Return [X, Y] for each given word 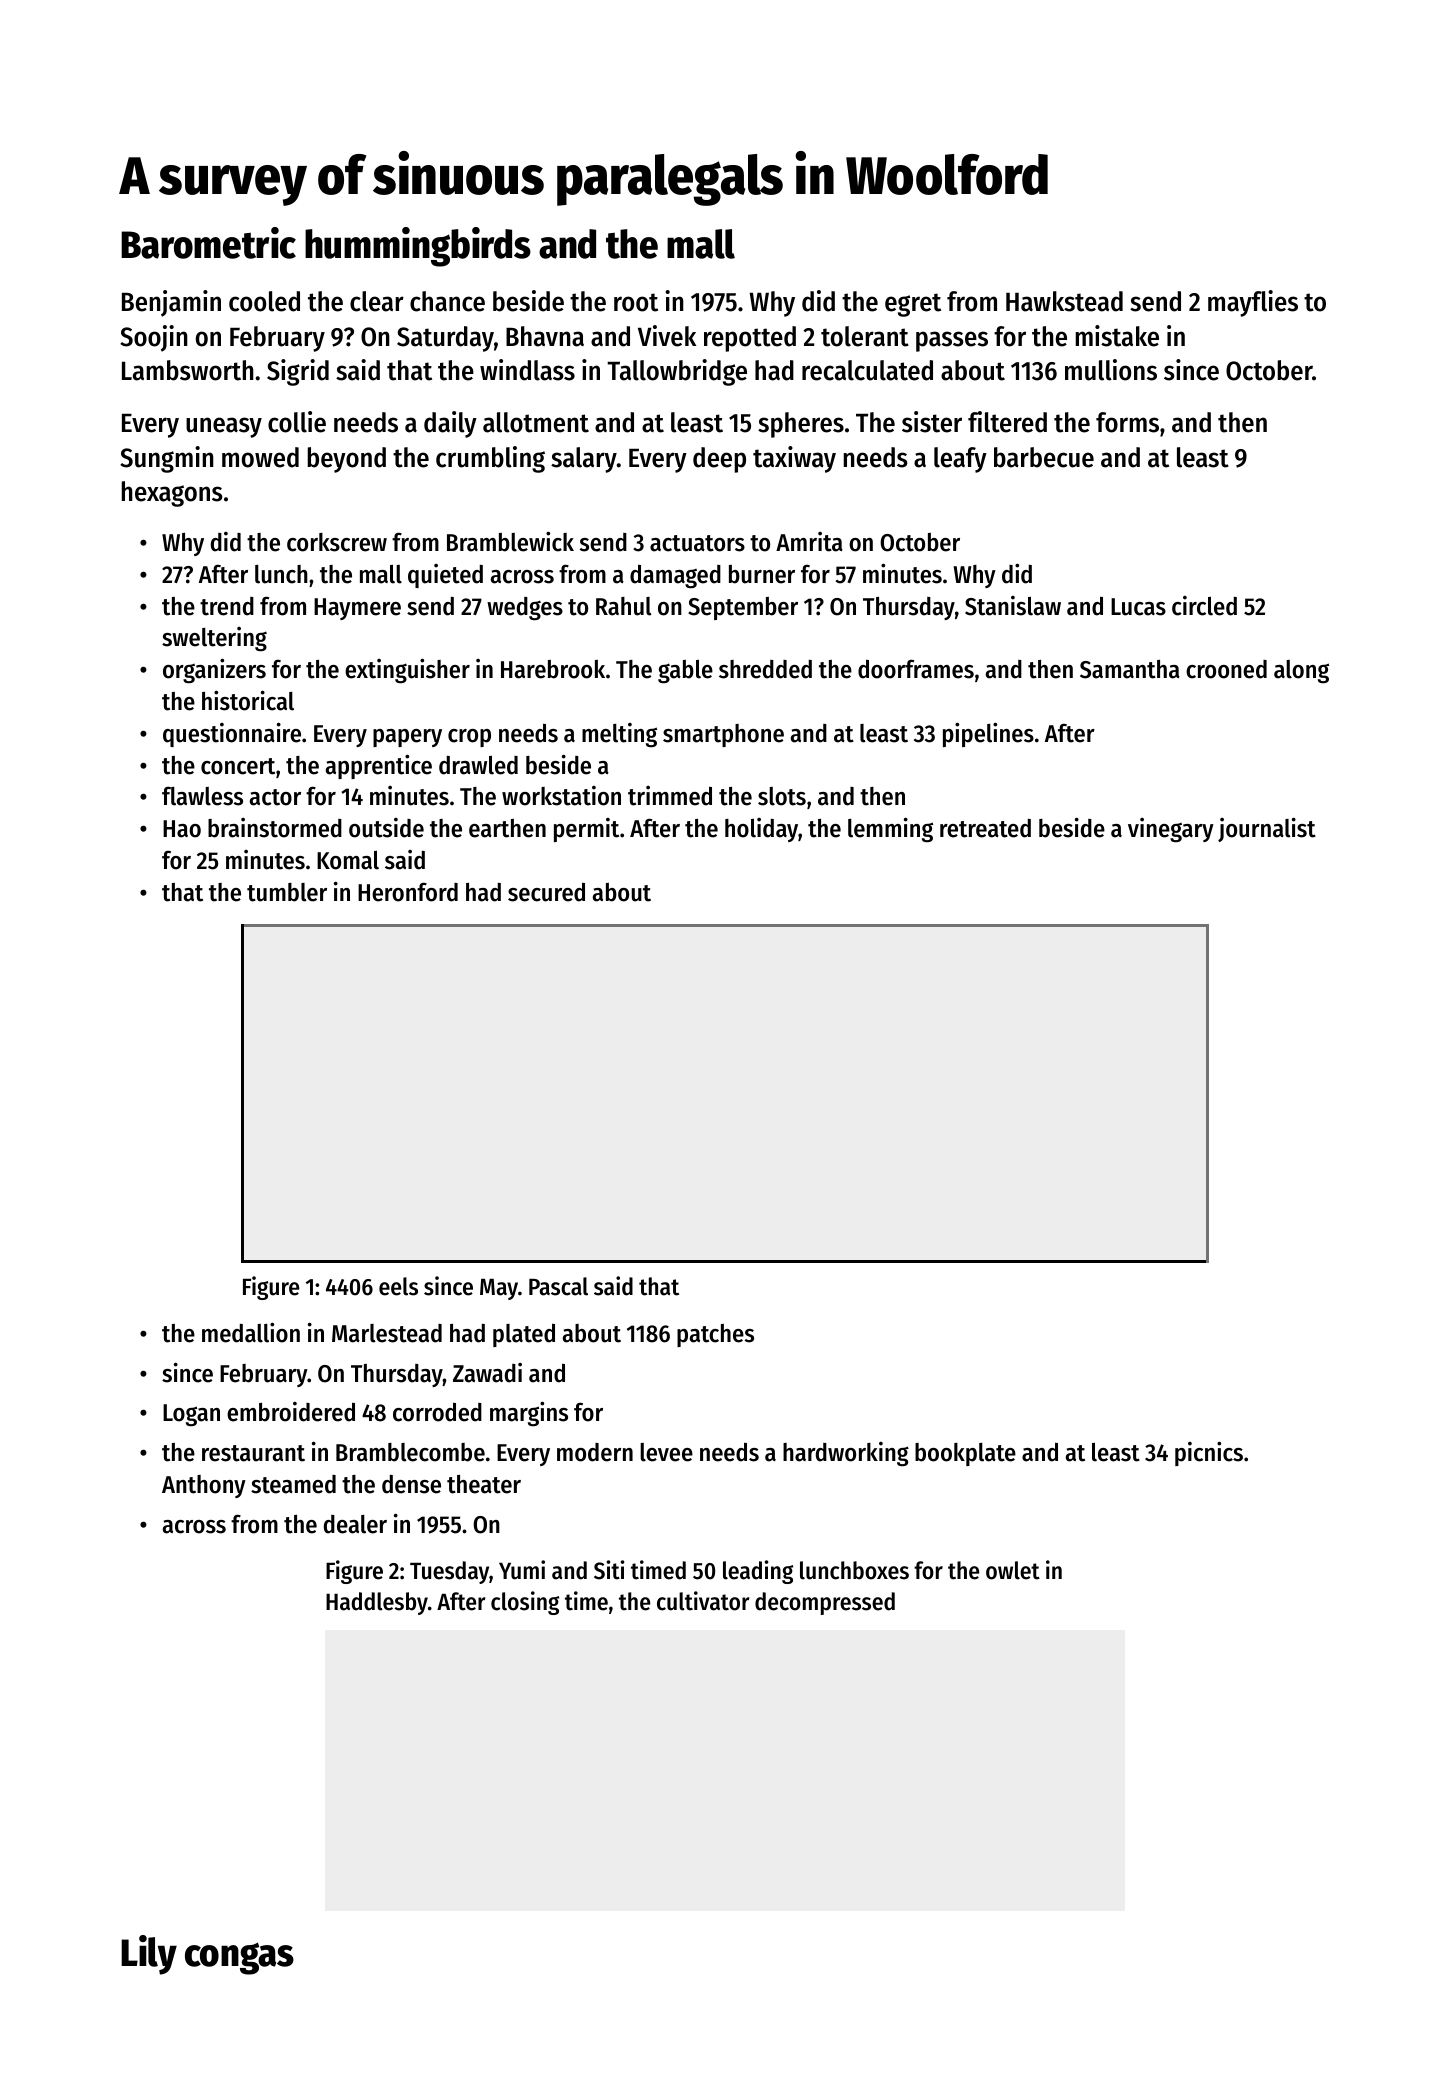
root [636, 302]
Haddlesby [377, 1603]
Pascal [558, 1286]
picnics [1209, 1454]
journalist [1267, 830]
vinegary [1171, 830]
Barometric [208, 243]
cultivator [703, 1601]
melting [619, 735]
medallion [251, 1333]
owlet [1013, 1570]
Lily [149, 1955]
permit [586, 830]
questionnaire [232, 735]
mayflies [1253, 303]
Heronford [408, 892]
